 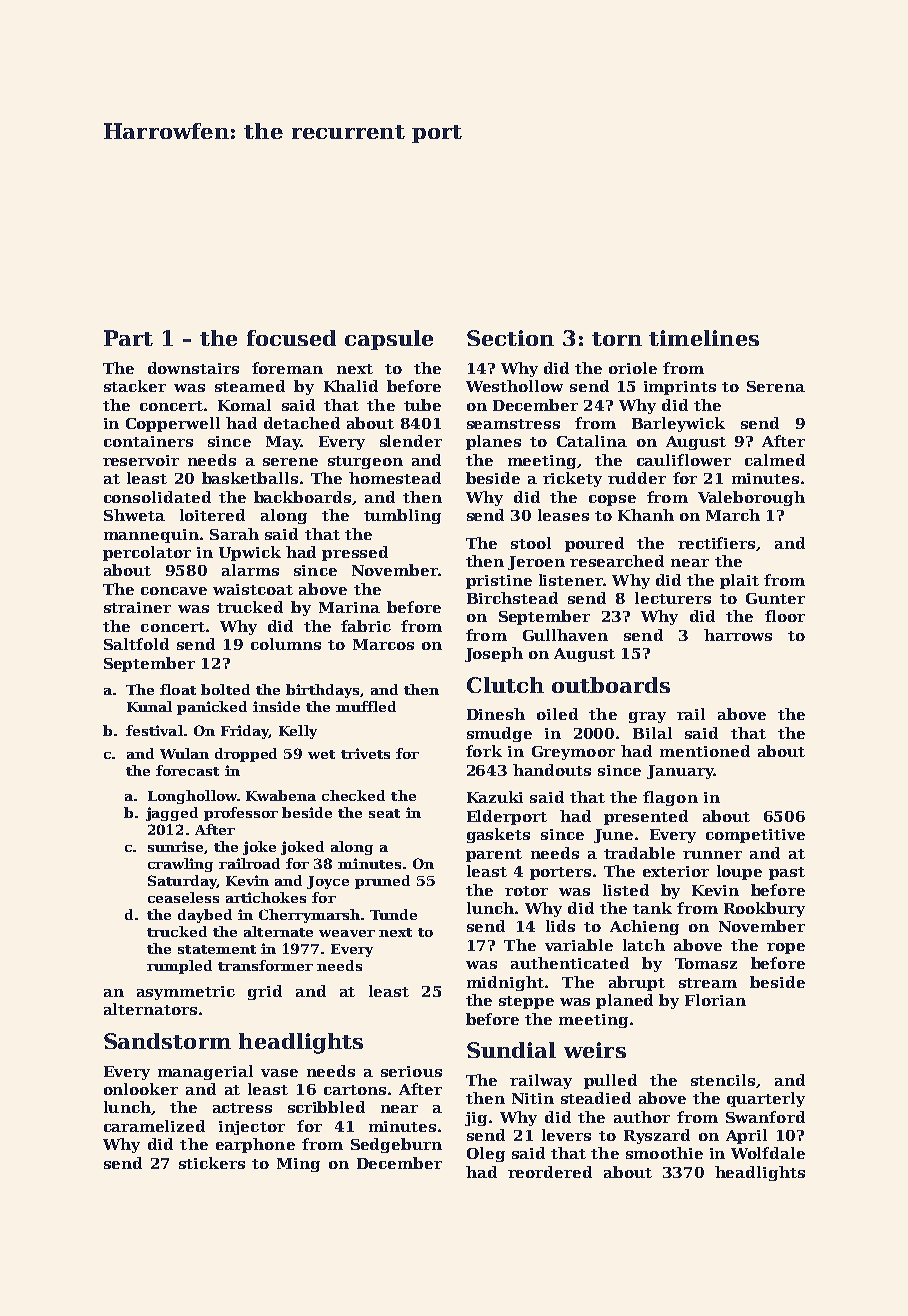 What do you see at coordinates (494, 654) in the document?
I see `Joseph` at bounding box center [494, 654].
